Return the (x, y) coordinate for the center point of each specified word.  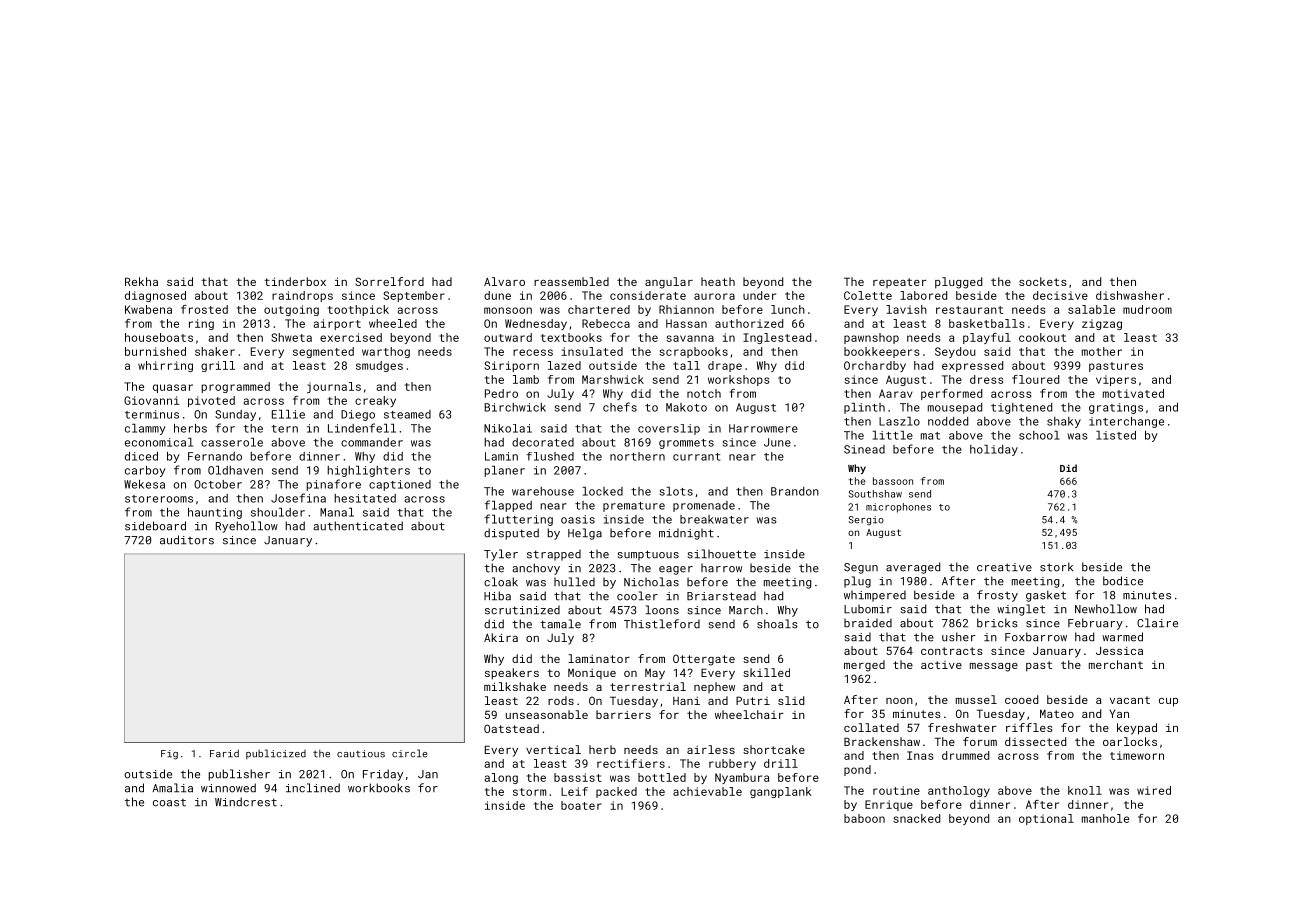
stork (1056, 567)
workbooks (379, 788)
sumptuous (648, 555)
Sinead (864, 449)
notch (704, 393)
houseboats (159, 337)
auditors (187, 540)
